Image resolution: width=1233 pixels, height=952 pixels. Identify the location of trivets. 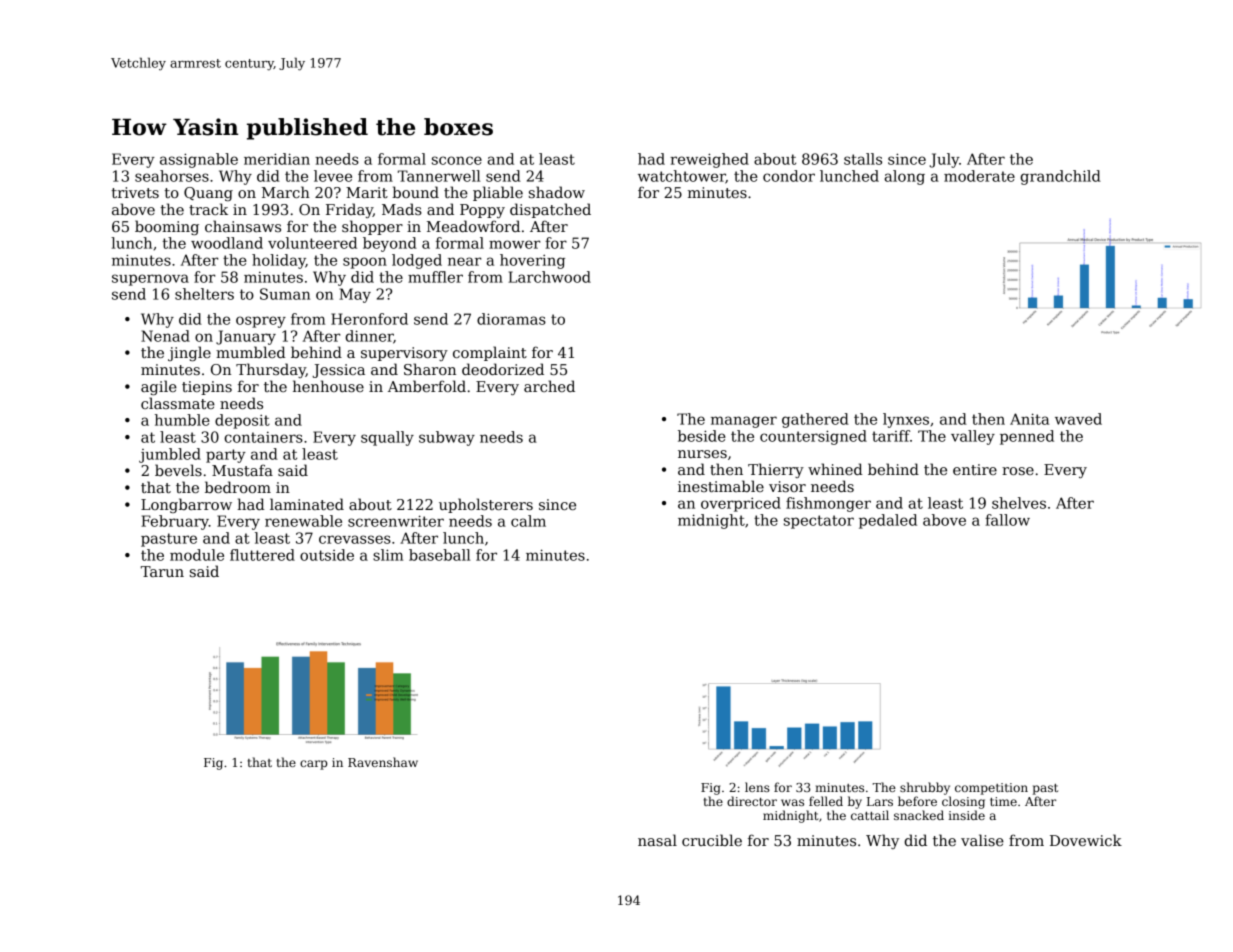
(135, 192).
